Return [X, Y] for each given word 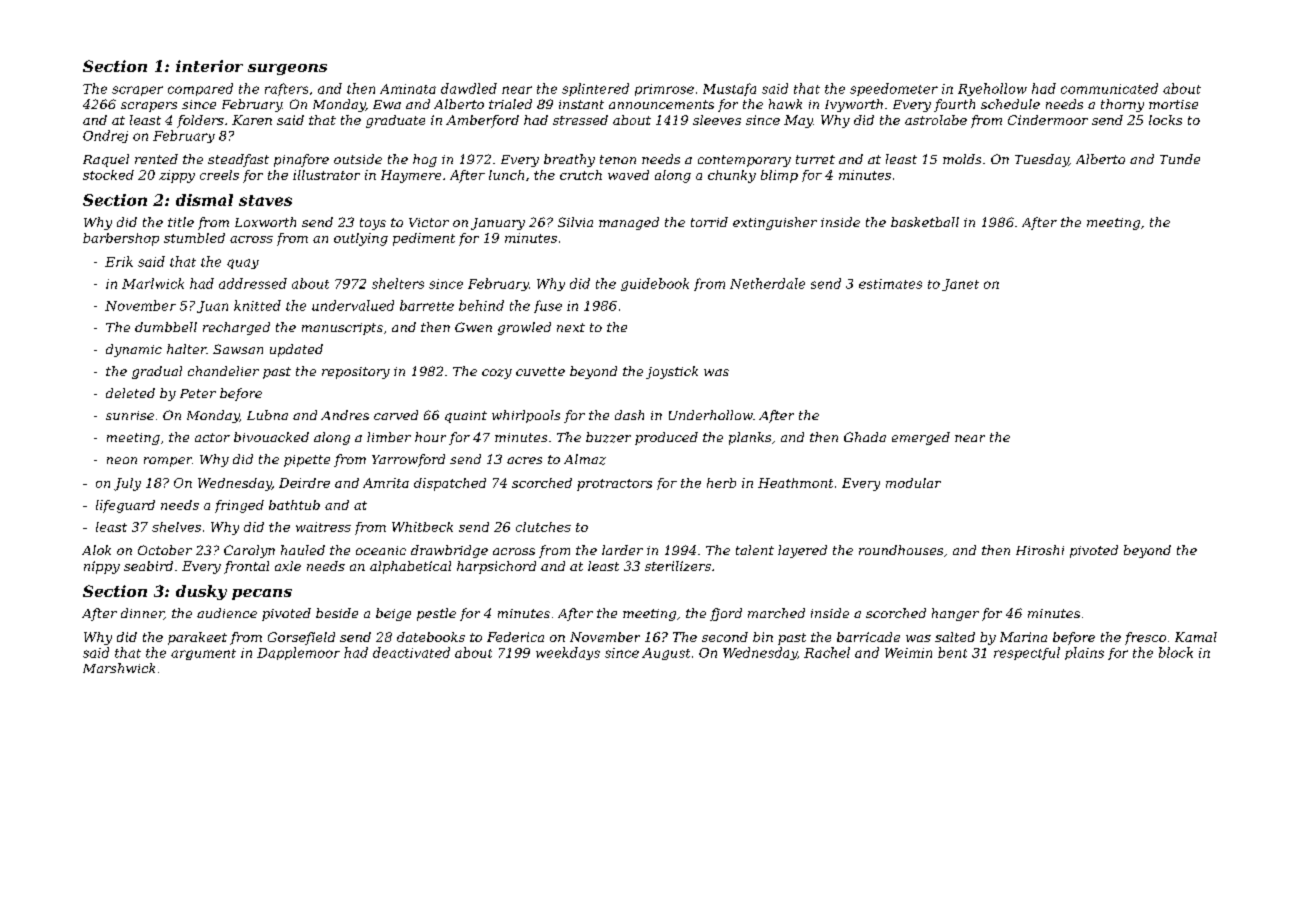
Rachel [827, 652]
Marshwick [119, 668]
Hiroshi [1040, 550]
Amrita [386, 483]
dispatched [450, 484]
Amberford [482, 121]
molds [962, 159]
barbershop [121, 239]
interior [209, 66]
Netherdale [767, 283]
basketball [925, 222]
